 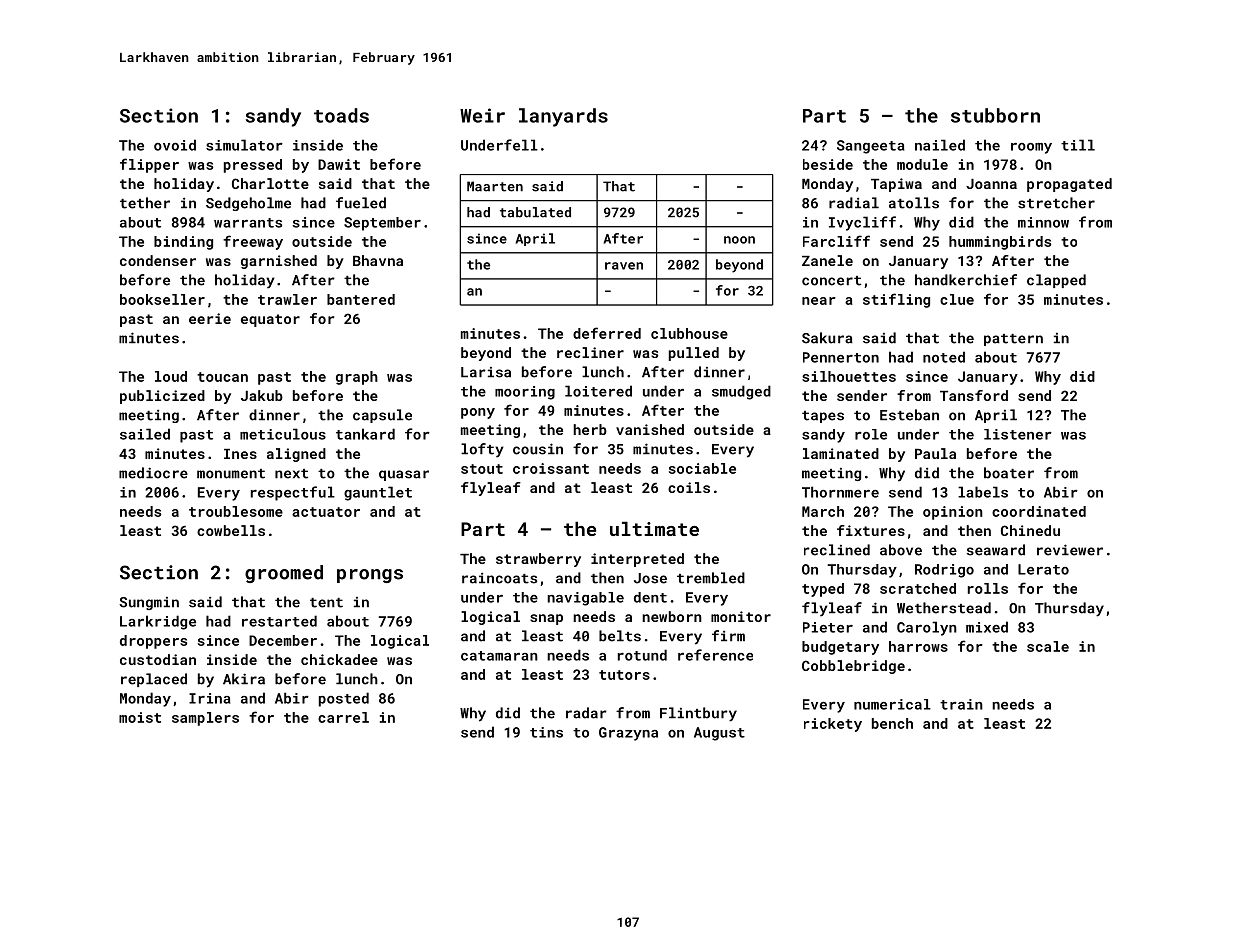 I want to click on monument, so click(x=231, y=474).
